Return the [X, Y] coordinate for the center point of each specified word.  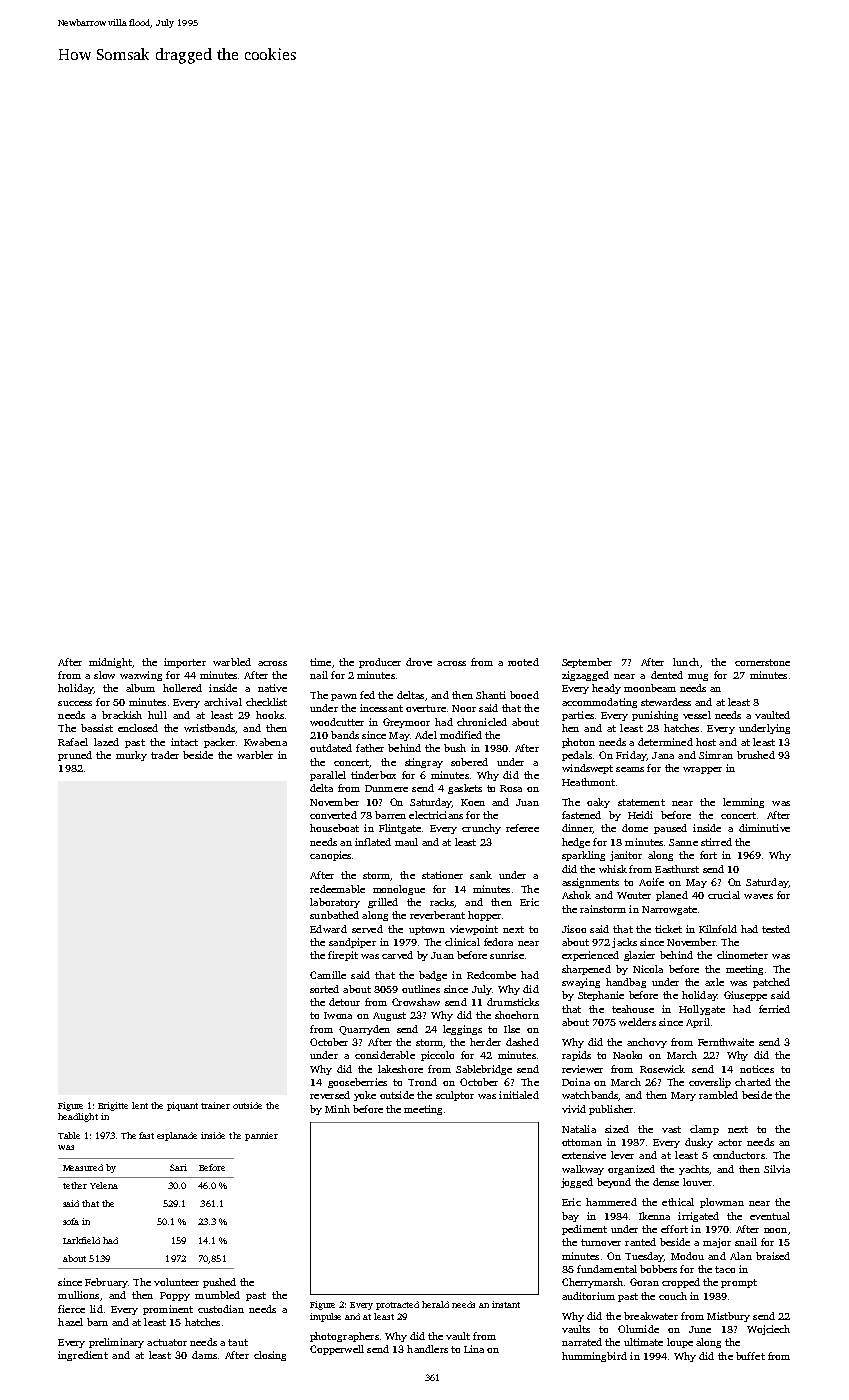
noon [775, 1230]
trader [165, 755]
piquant [182, 1106]
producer [380, 663]
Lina [474, 1349]
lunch [686, 662]
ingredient [83, 1356]
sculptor [455, 1096]
